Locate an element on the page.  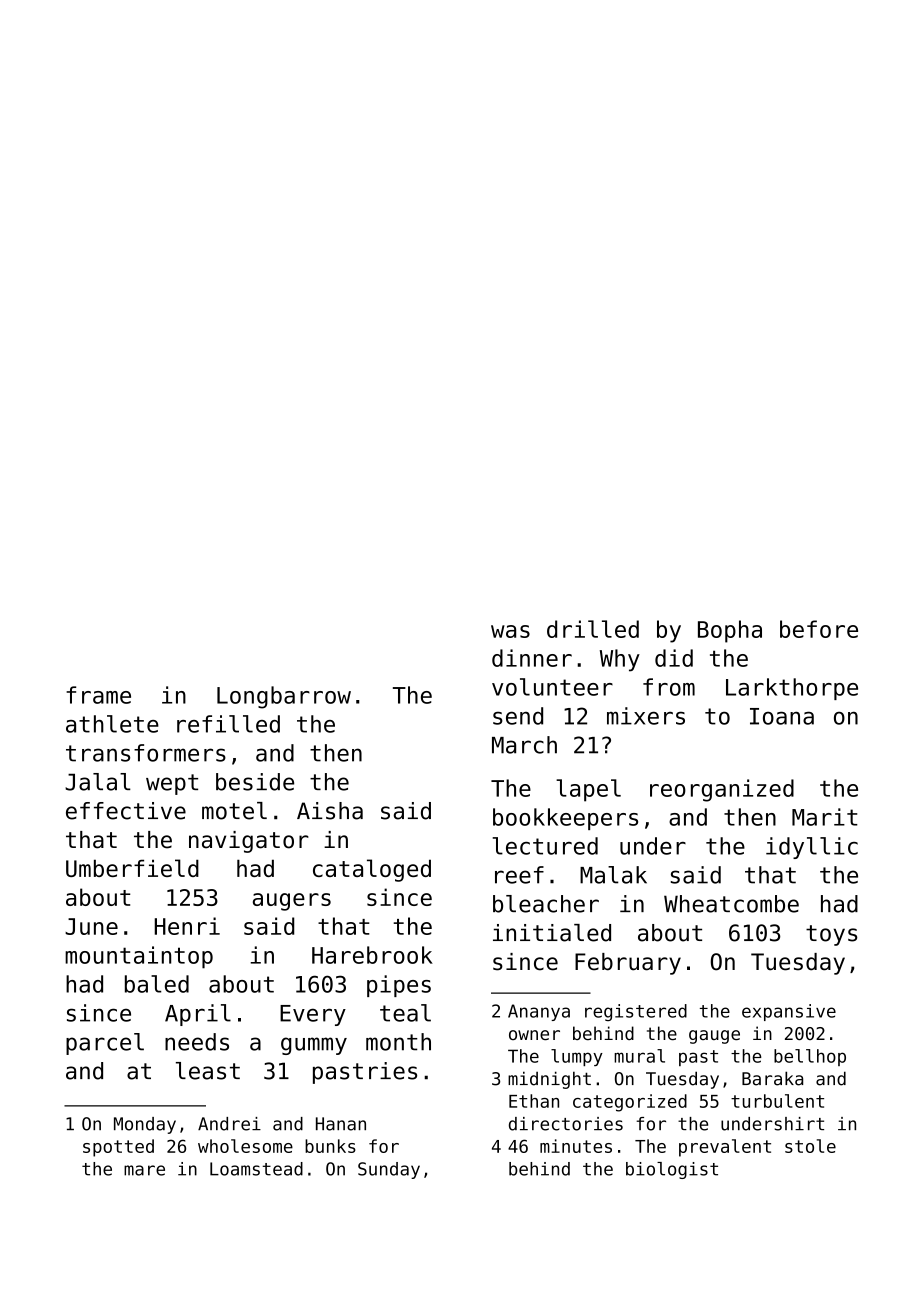
registered is located at coordinates (636, 1012).
